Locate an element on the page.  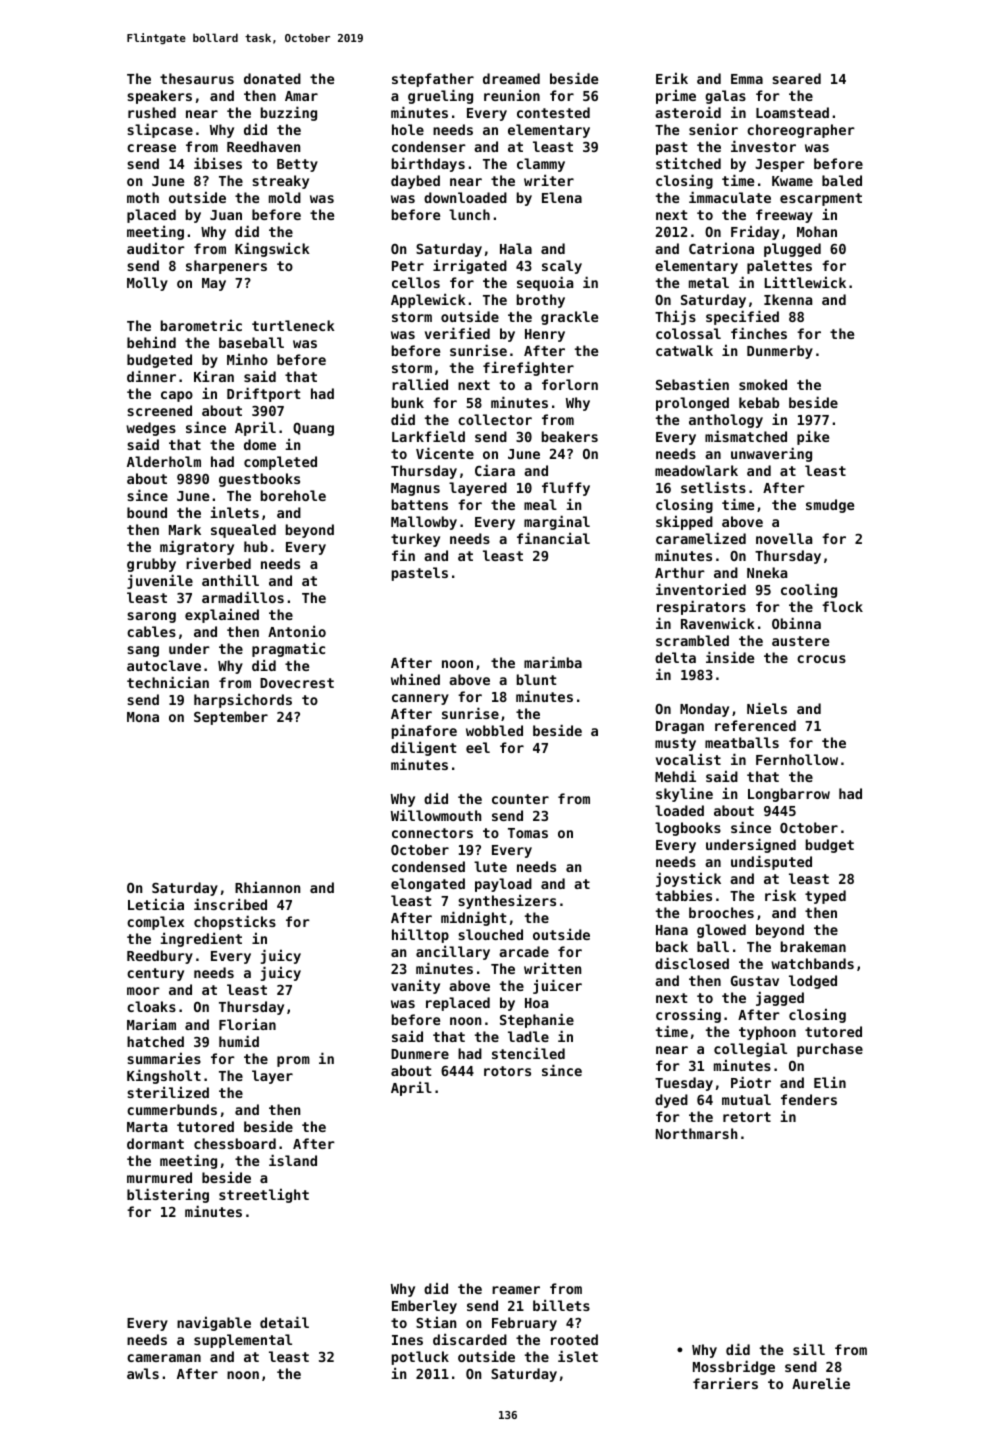
Aurelie is located at coordinates (821, 1383).
